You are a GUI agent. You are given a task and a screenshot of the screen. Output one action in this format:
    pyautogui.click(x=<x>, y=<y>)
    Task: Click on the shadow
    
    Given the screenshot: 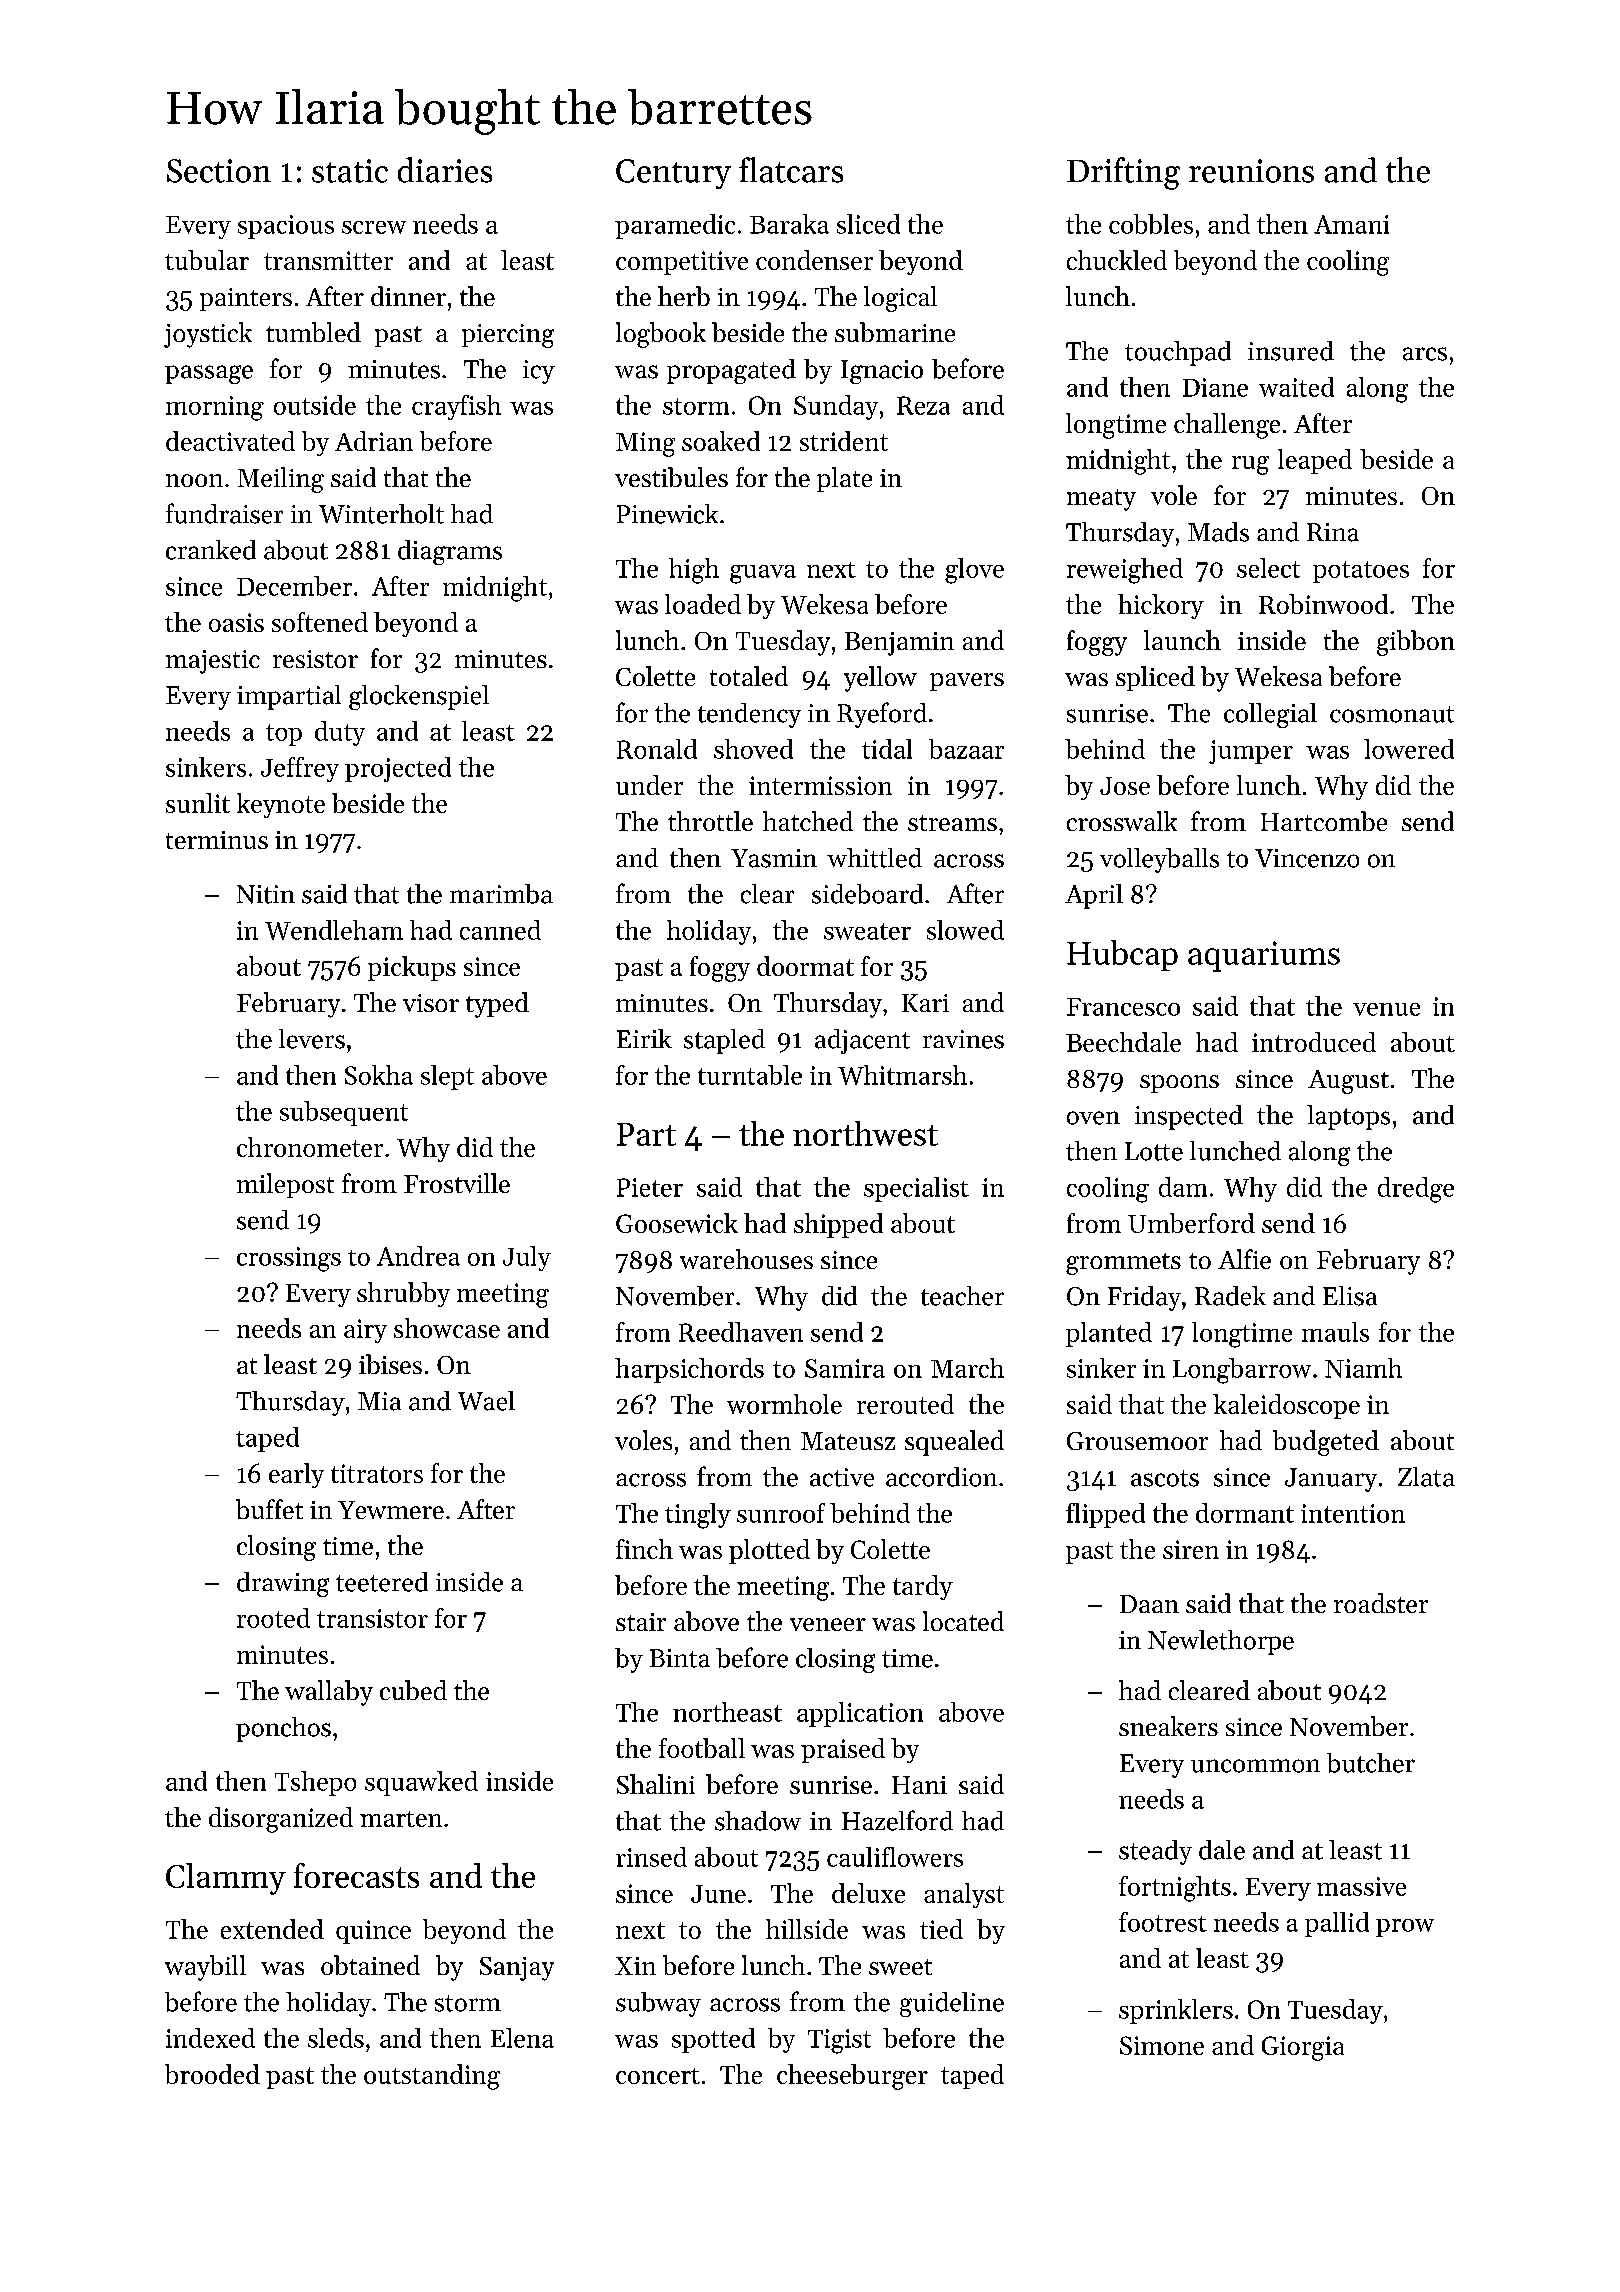 What is the action you would take?
    pyautogui.click(x=758, y=1821)
